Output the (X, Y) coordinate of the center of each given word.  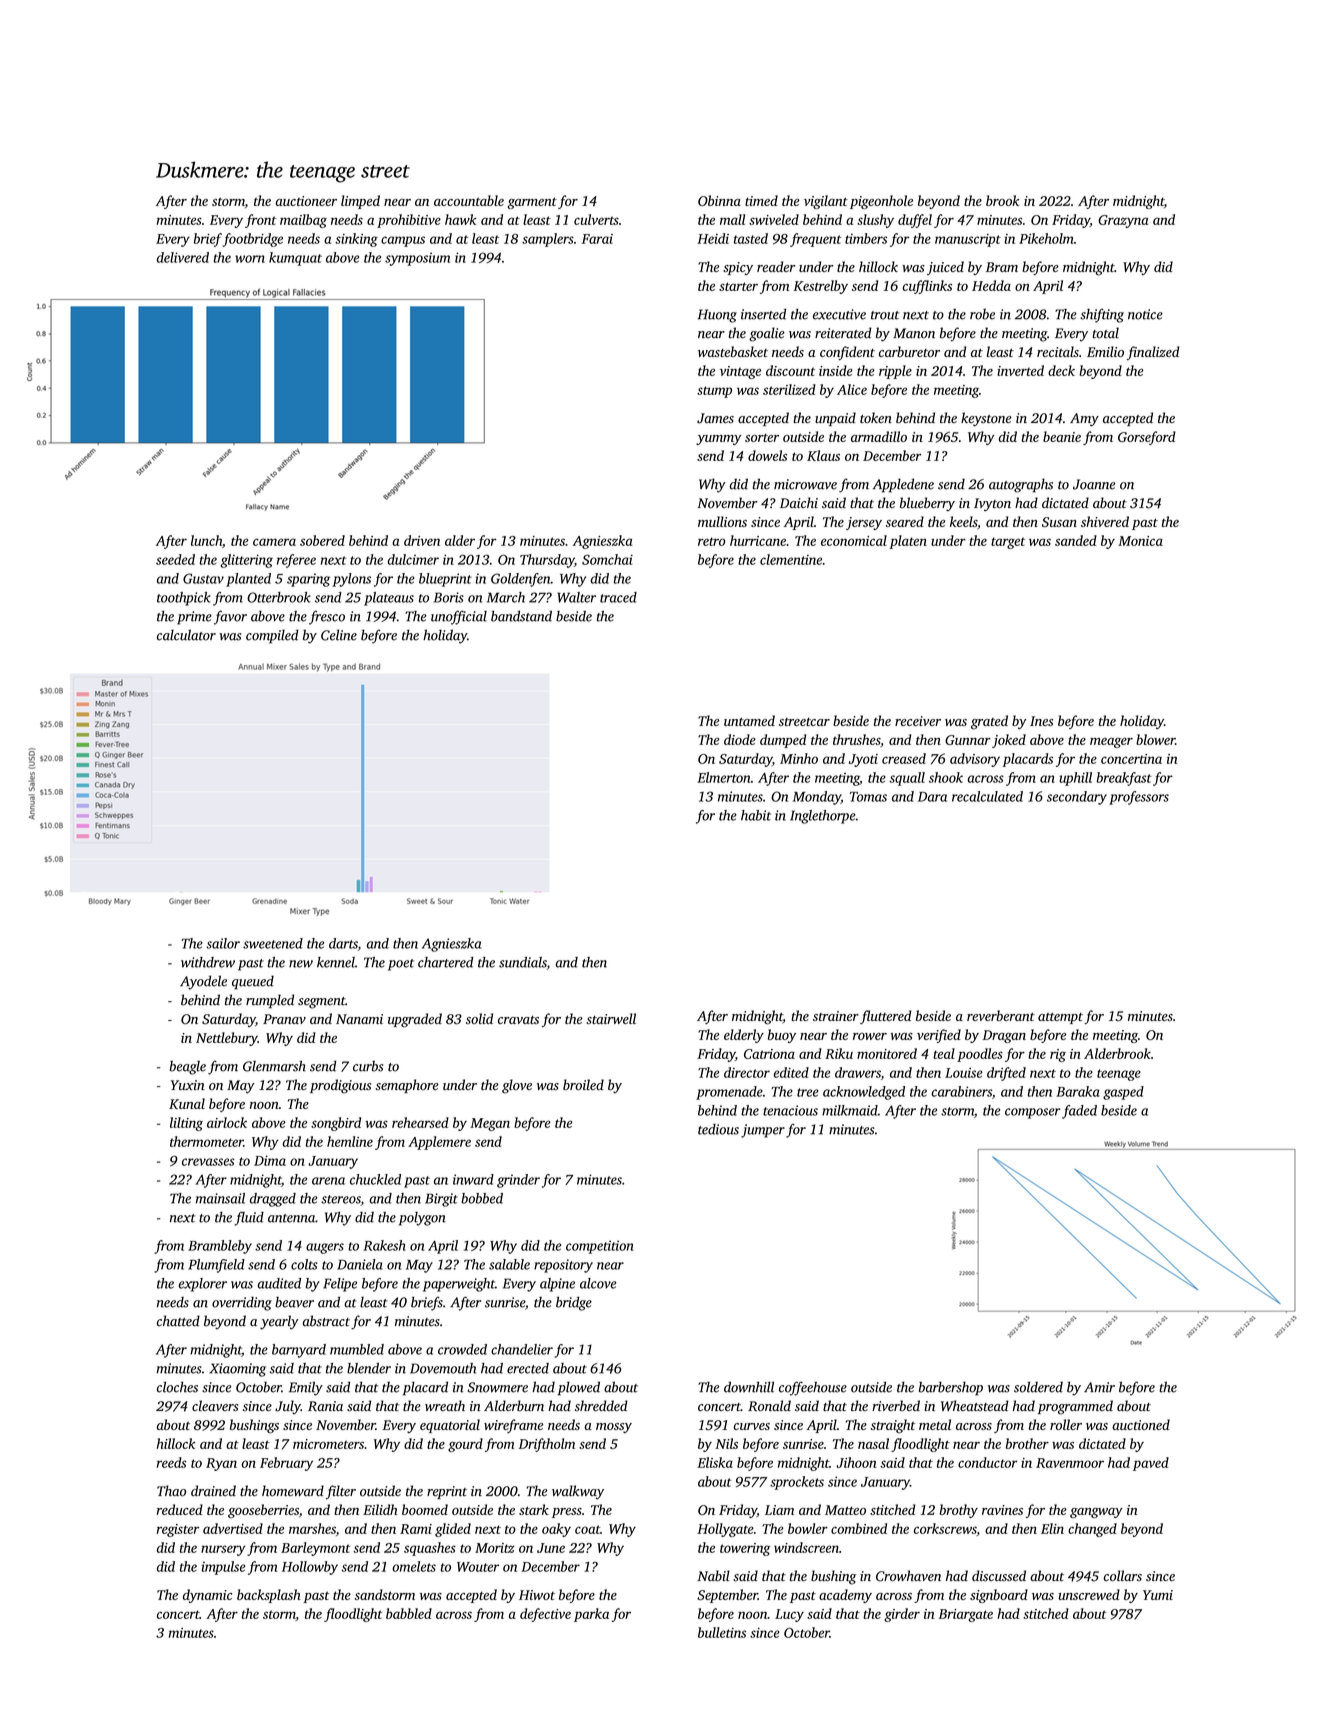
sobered (322, 540)
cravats (518, 1020)
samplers (548, 240)
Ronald (769, 1406)
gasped (1123, 1093)
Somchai (607, 559)
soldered (1038, 1387)
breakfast (1124, 779)
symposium (417, 259)
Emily (306, 1389)
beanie (1062, 436)
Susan (1059, 522)
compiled (272, 636)
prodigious (340, 1086)
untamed (749, 720)
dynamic (207, 1596)
